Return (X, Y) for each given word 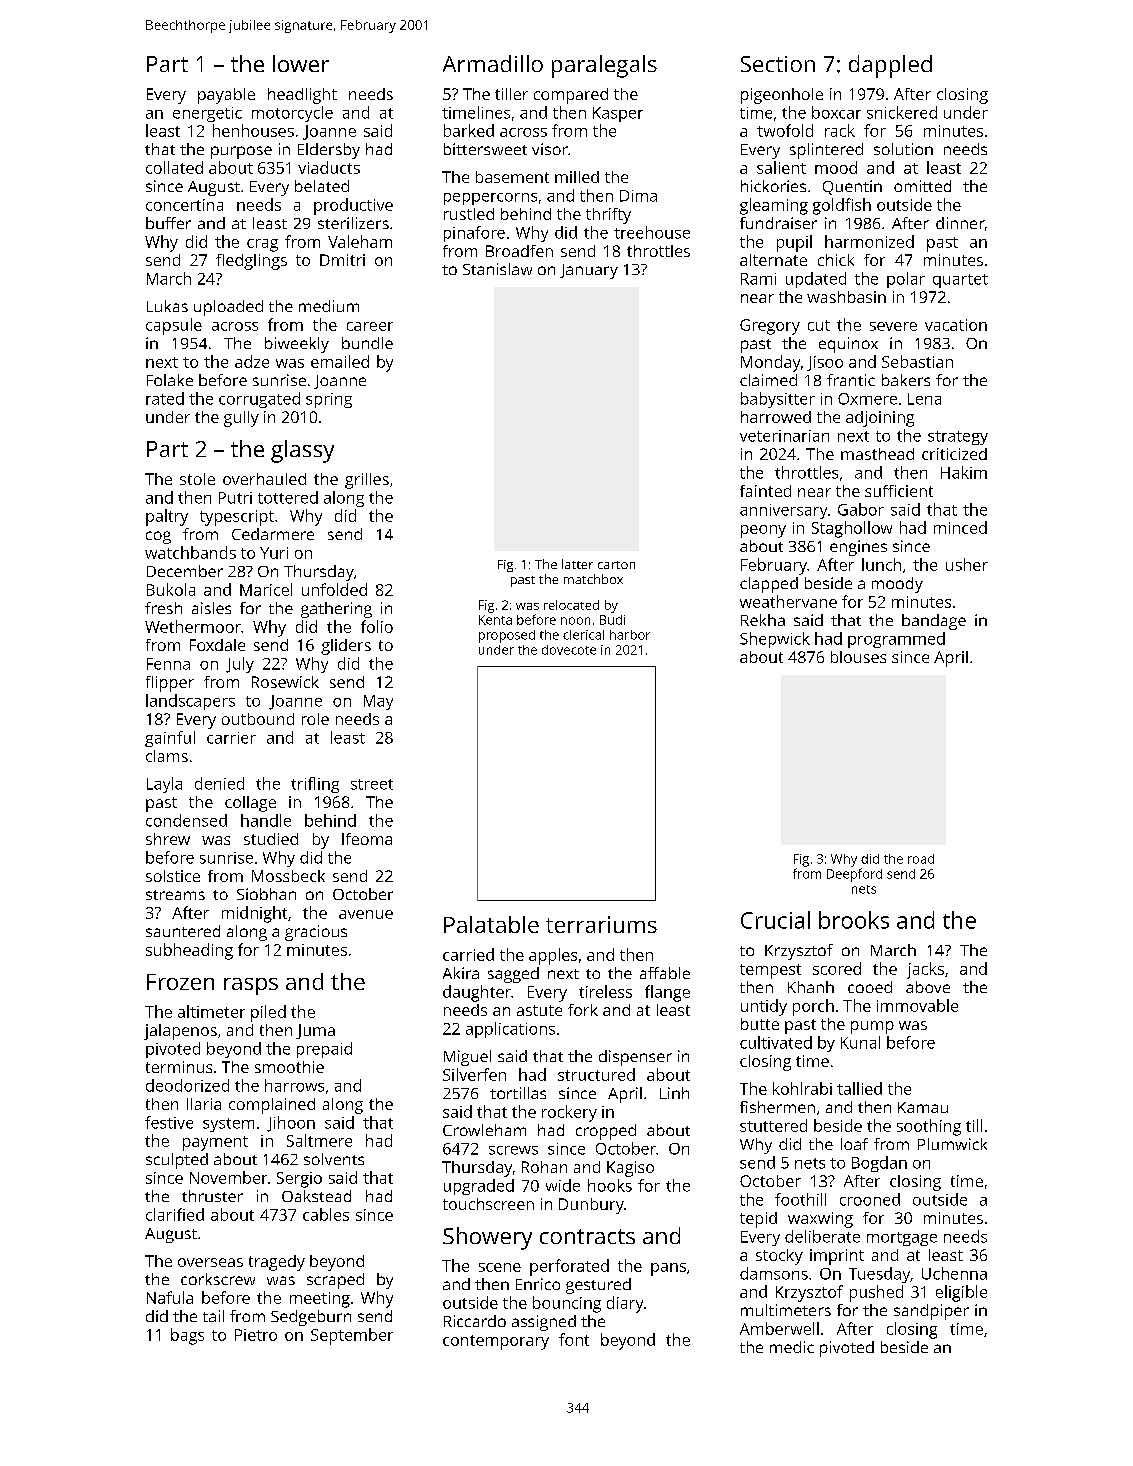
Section (778, 64)
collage (250, 804)
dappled (890, 66)
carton (616, 565)
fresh (163, 608)
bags (187, 1336)
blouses (858, 657)
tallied (859, 1088)
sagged (513, 975)
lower (301, 63)
